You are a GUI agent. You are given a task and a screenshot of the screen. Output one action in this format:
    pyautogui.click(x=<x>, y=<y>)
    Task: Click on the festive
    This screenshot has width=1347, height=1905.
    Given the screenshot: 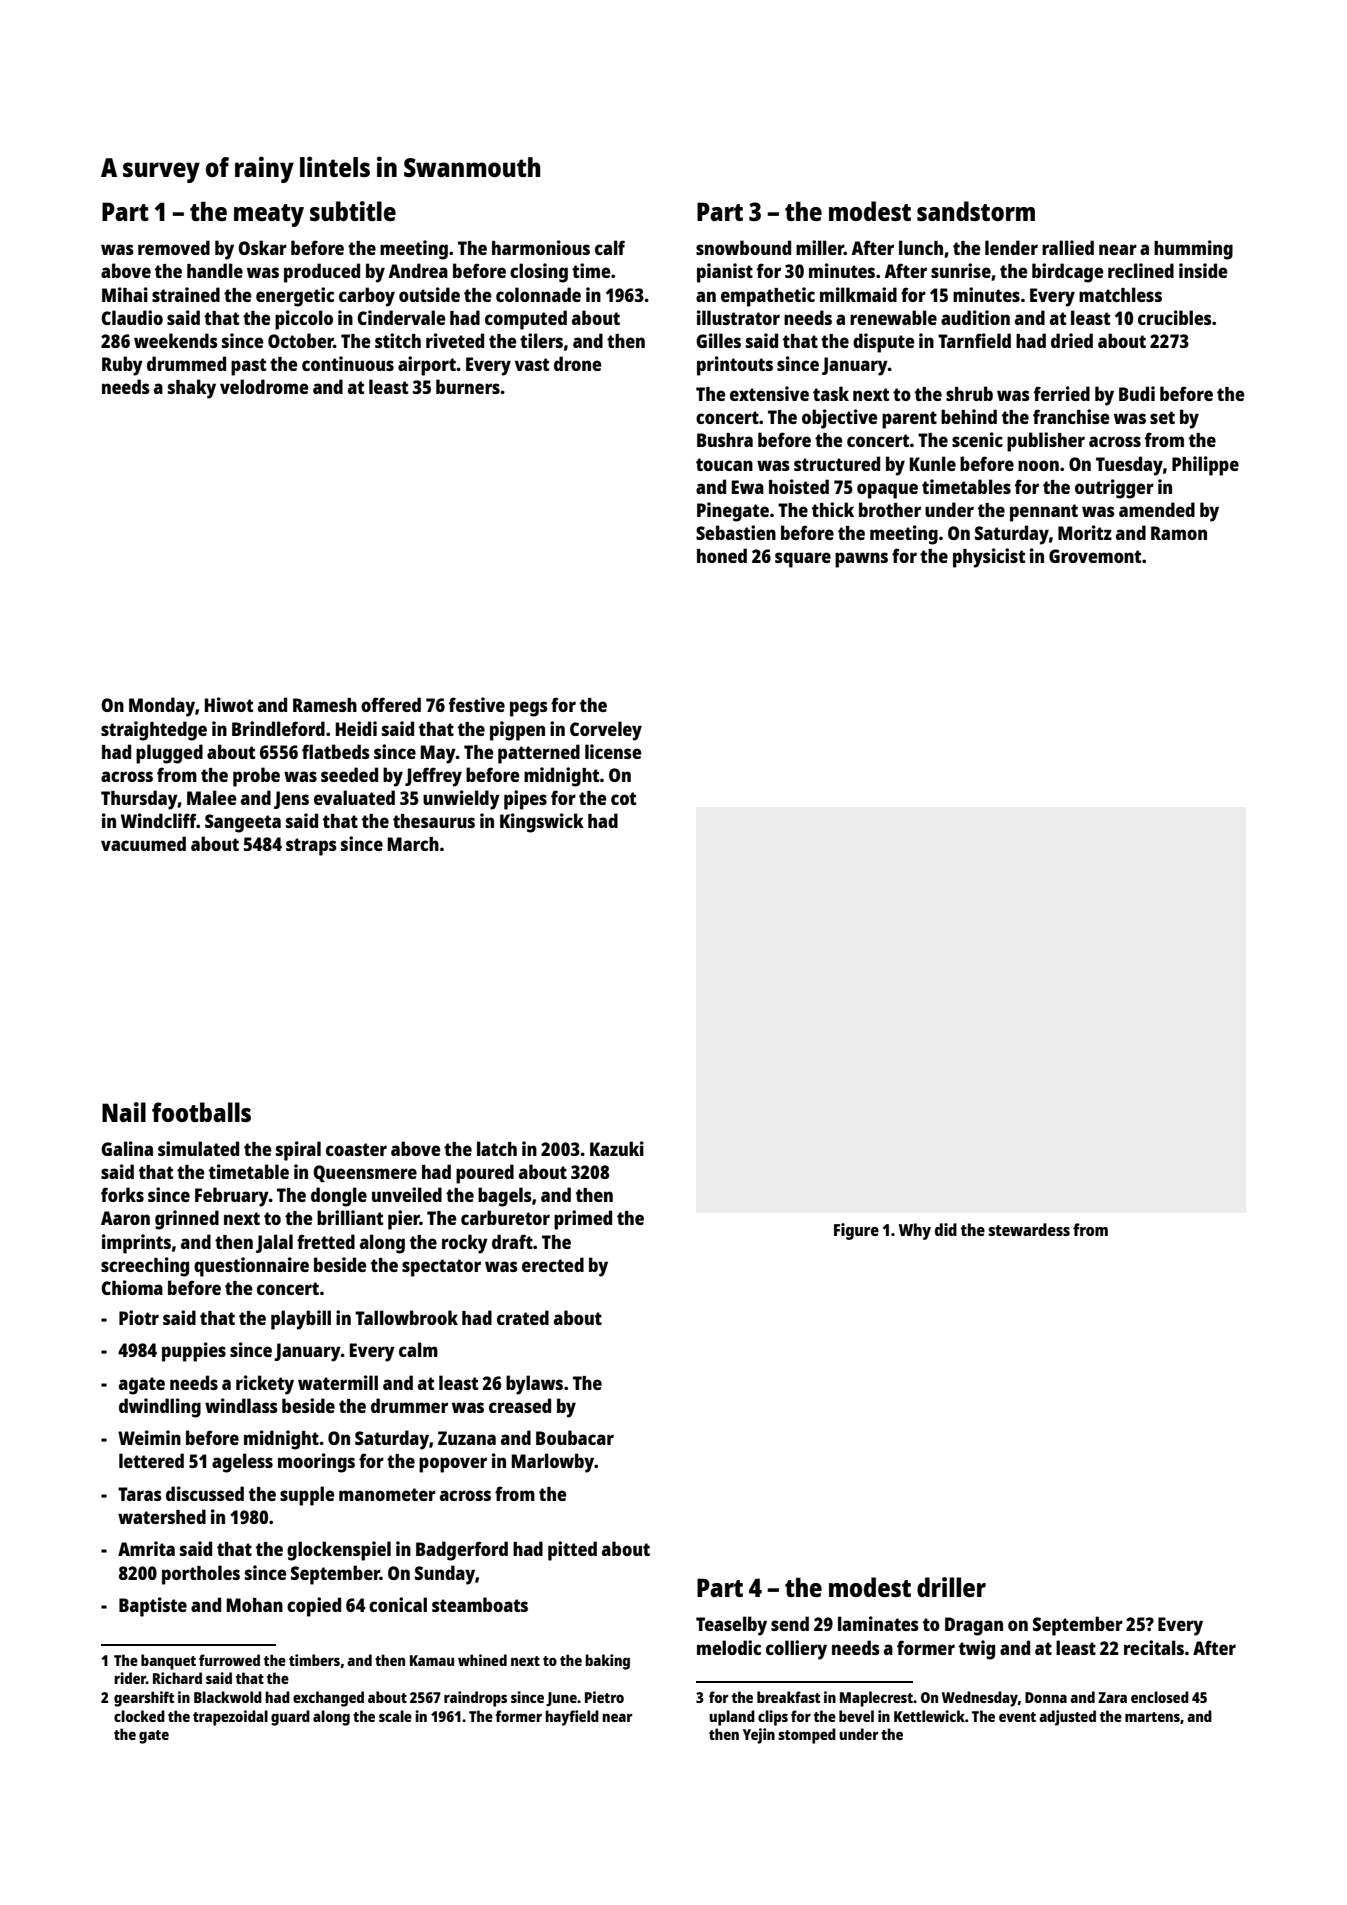 What is the action you would take?
    pyautogui.click(x=477, y=704)
